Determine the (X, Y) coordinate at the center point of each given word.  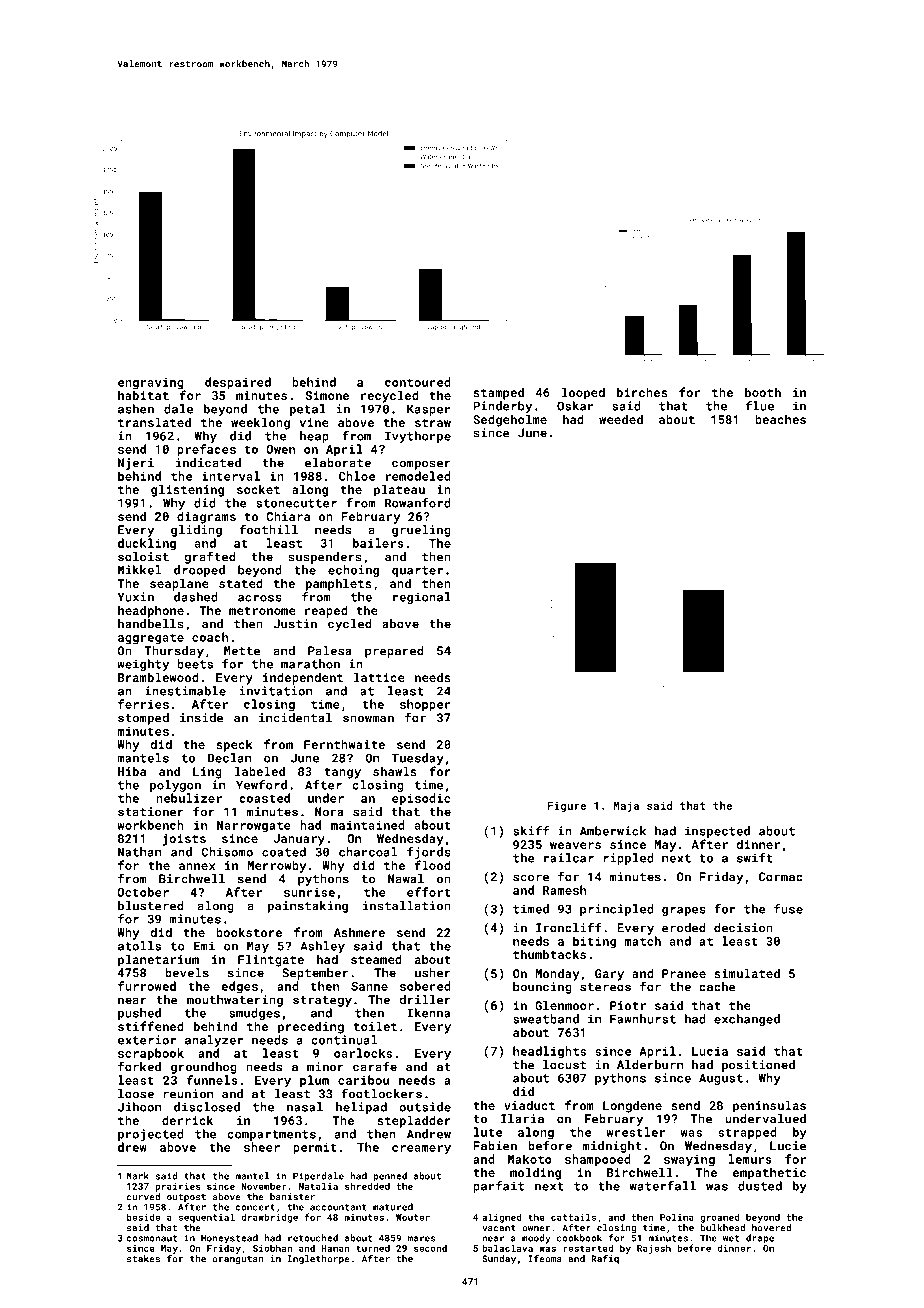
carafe (375, 1066)
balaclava (507, 1248)
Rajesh (654, 1249)
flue (760, 406)
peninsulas (769, 1106)
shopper (425, 705)
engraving (151, 384)
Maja (626, 806)
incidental (295, 718)
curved (143, 1197)
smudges (254, 1014)
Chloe (357, 476)
